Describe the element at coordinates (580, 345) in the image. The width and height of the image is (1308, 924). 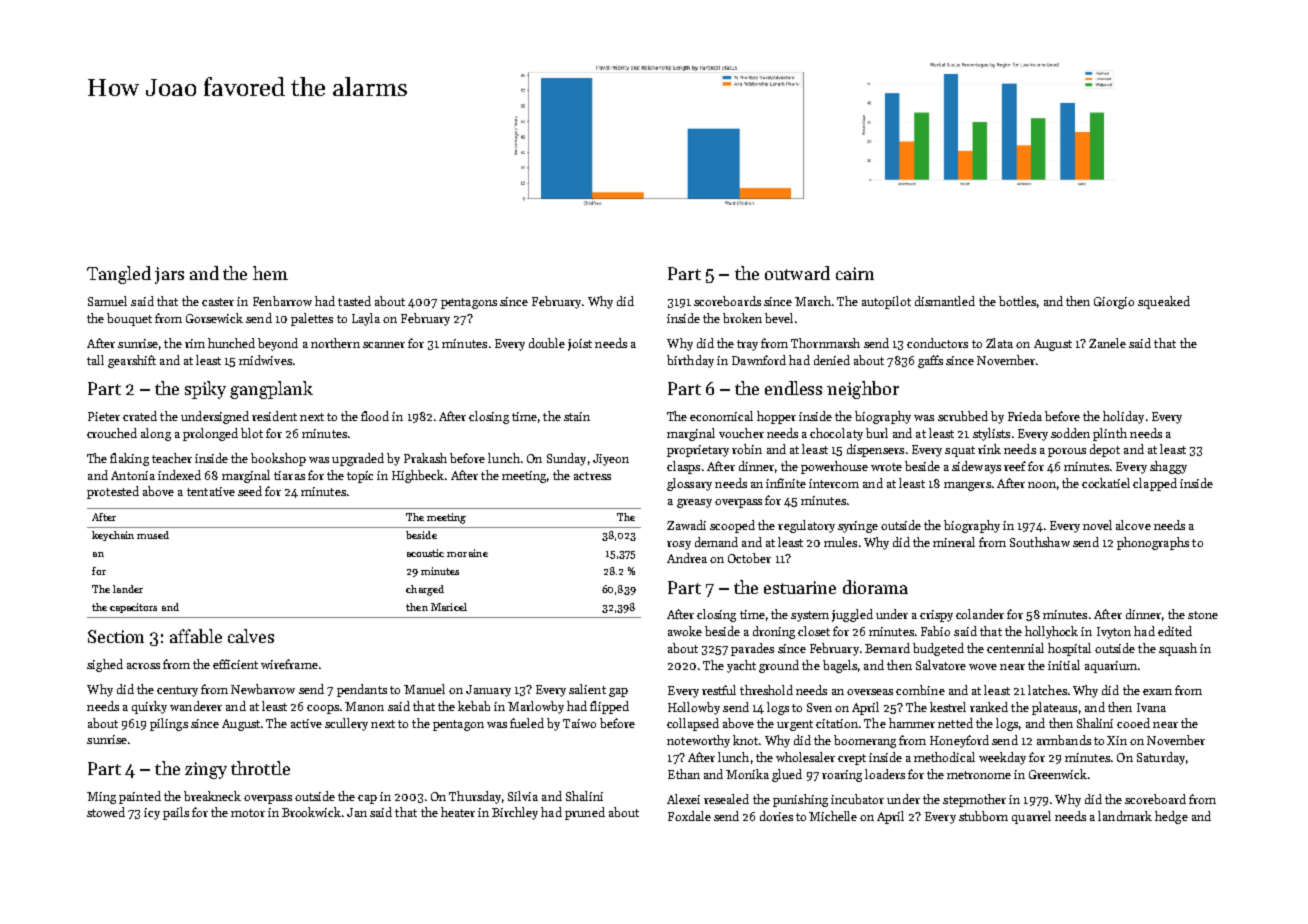
I see `joist` at that location.
